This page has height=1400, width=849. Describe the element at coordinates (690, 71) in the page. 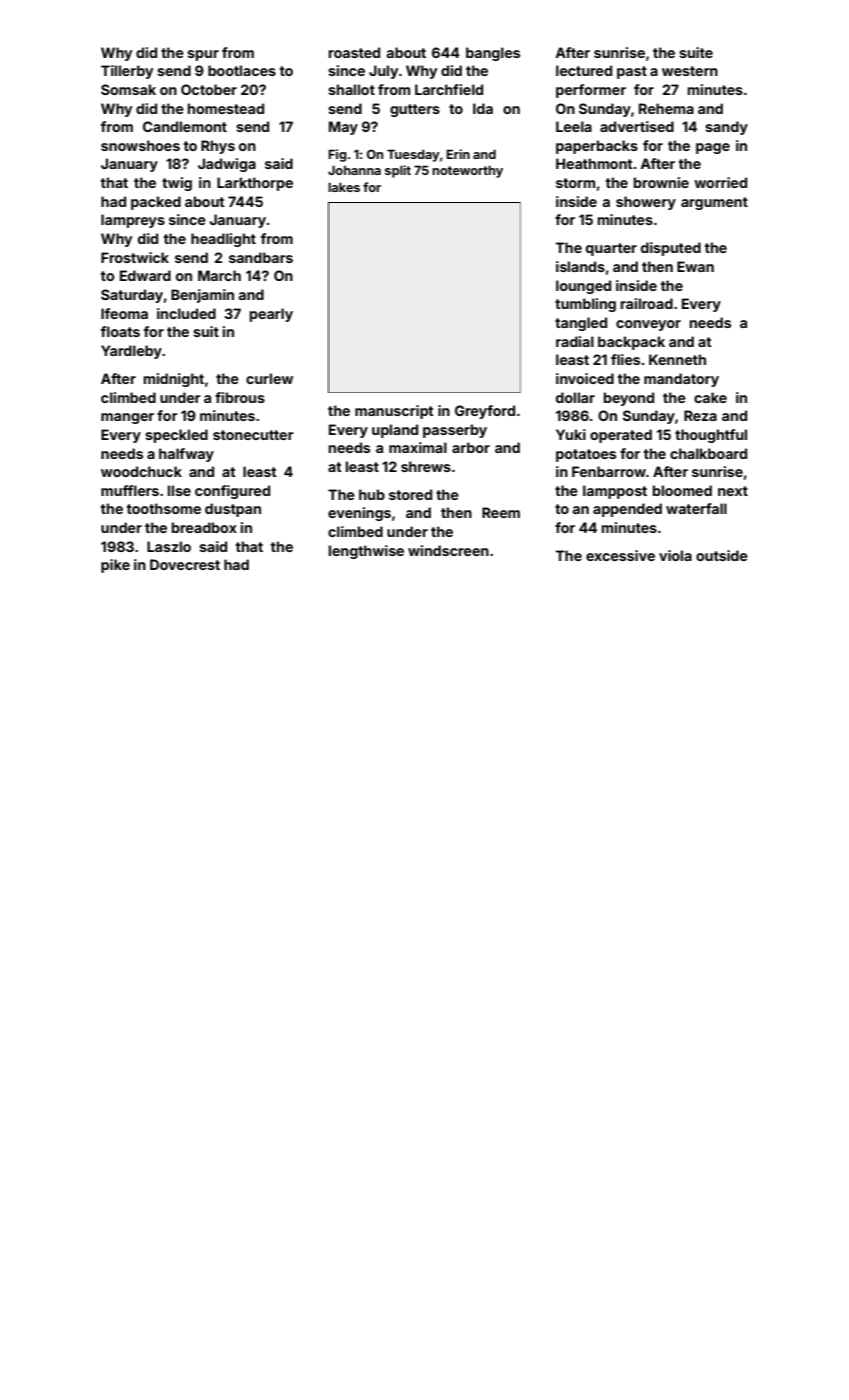

I see `western` at that location.
